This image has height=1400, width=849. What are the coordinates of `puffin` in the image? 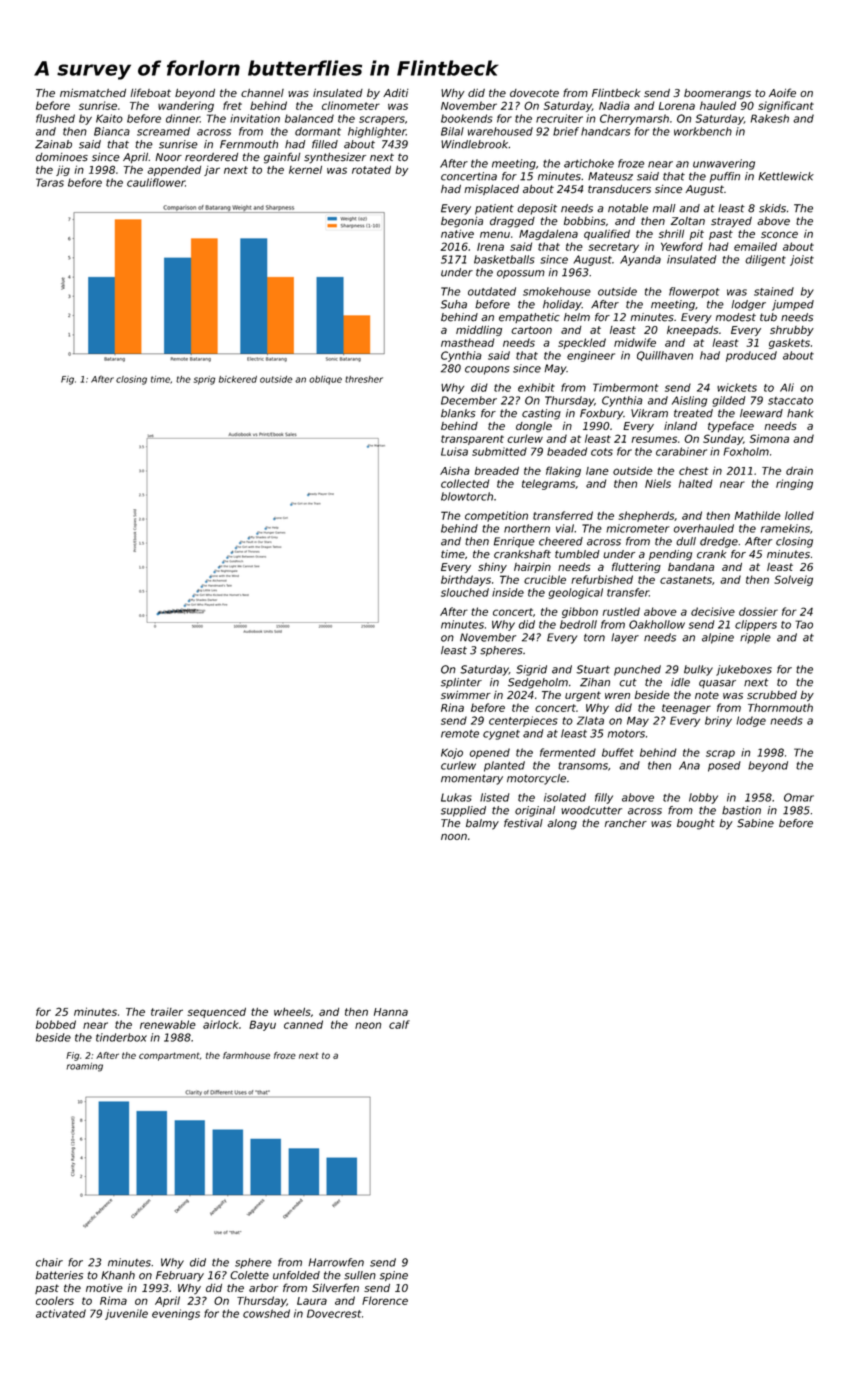 It's located at (725, 177).
